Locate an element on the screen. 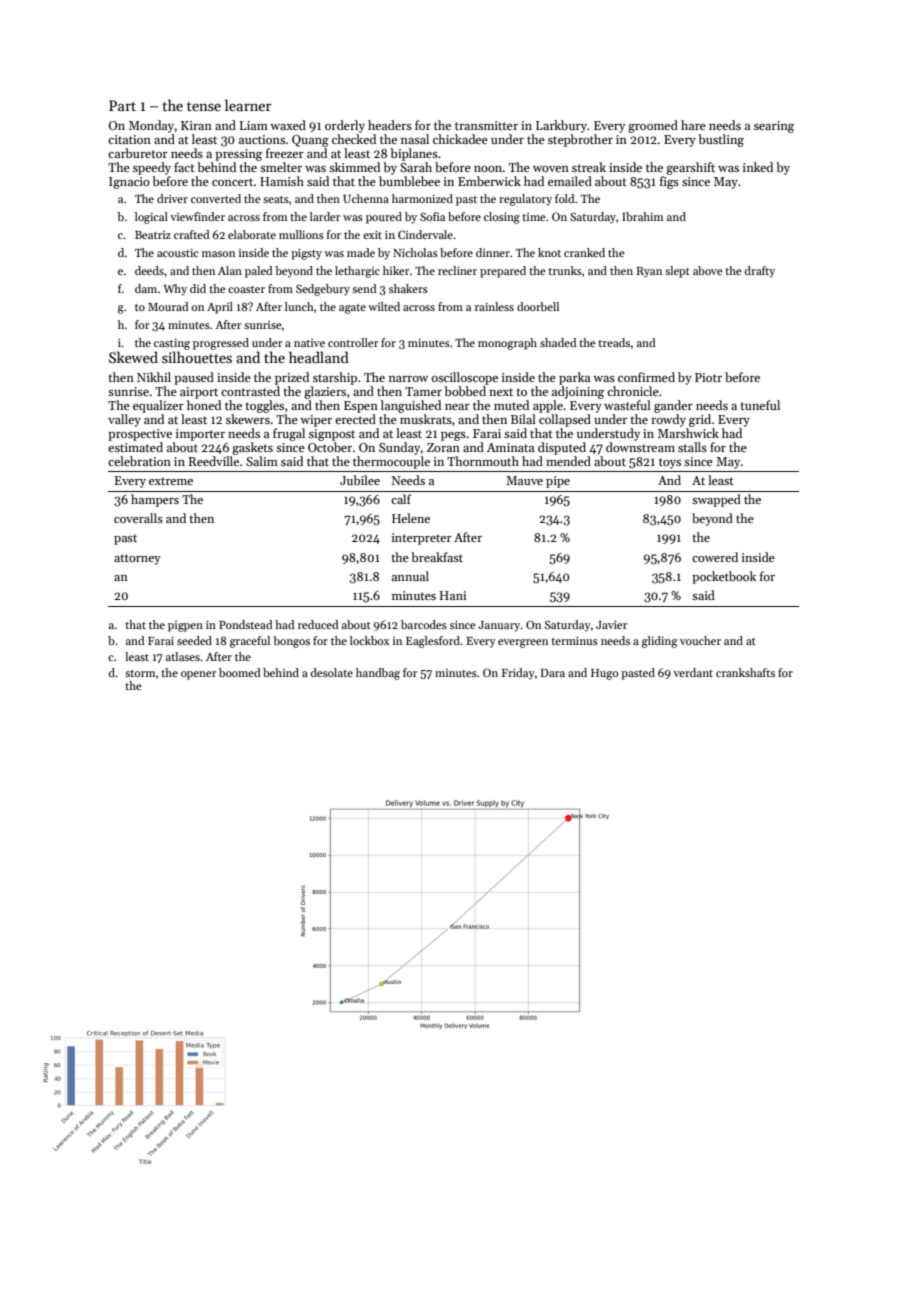 Image resolution: width=908 pixels, height=1316 pixels. languished is located at coordinates (411, 406).
